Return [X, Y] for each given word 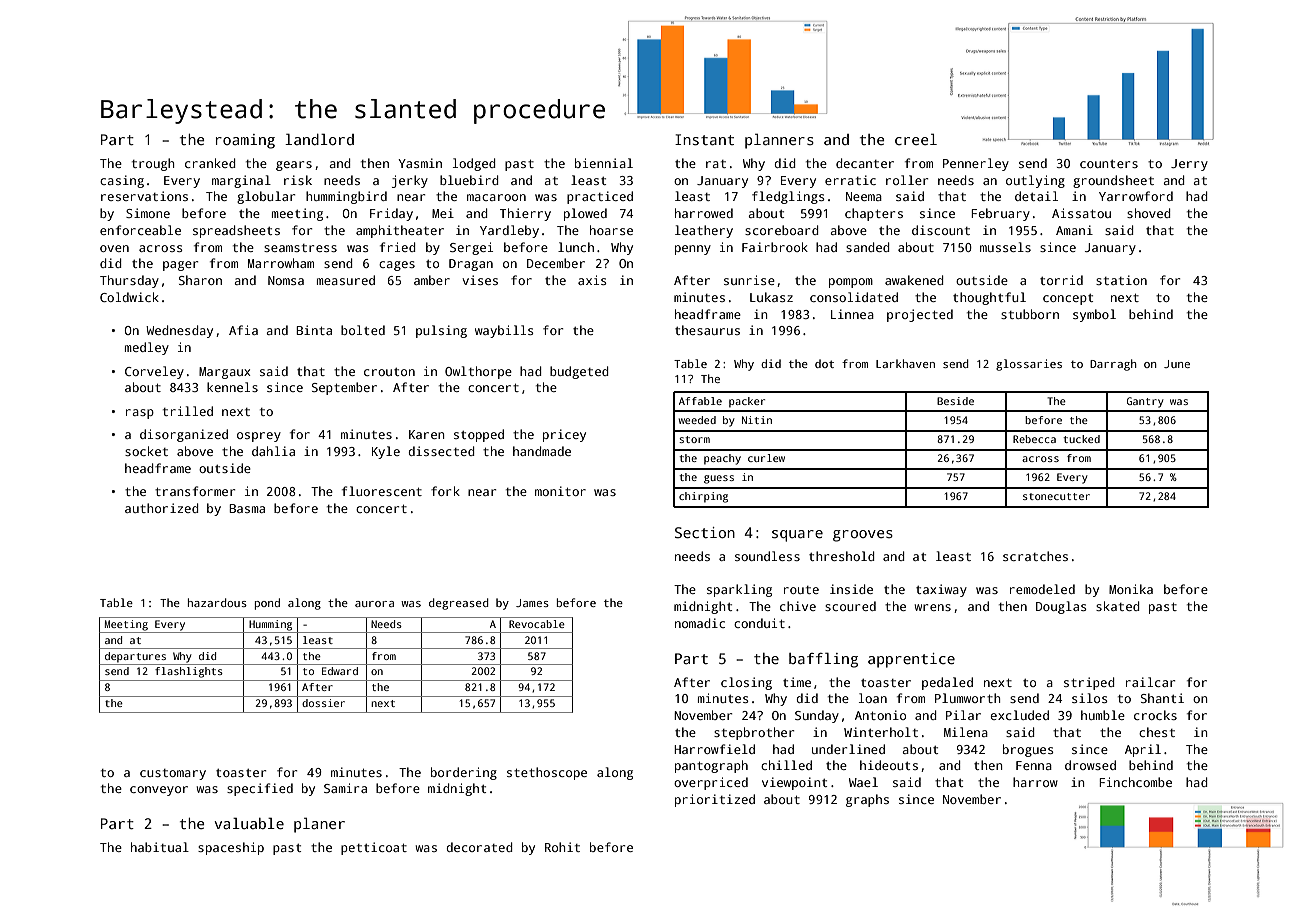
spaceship [231, 848]
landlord [319, 139]
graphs [867, 800]
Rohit [562, 847]
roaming [245, 141]
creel [916, 139]
